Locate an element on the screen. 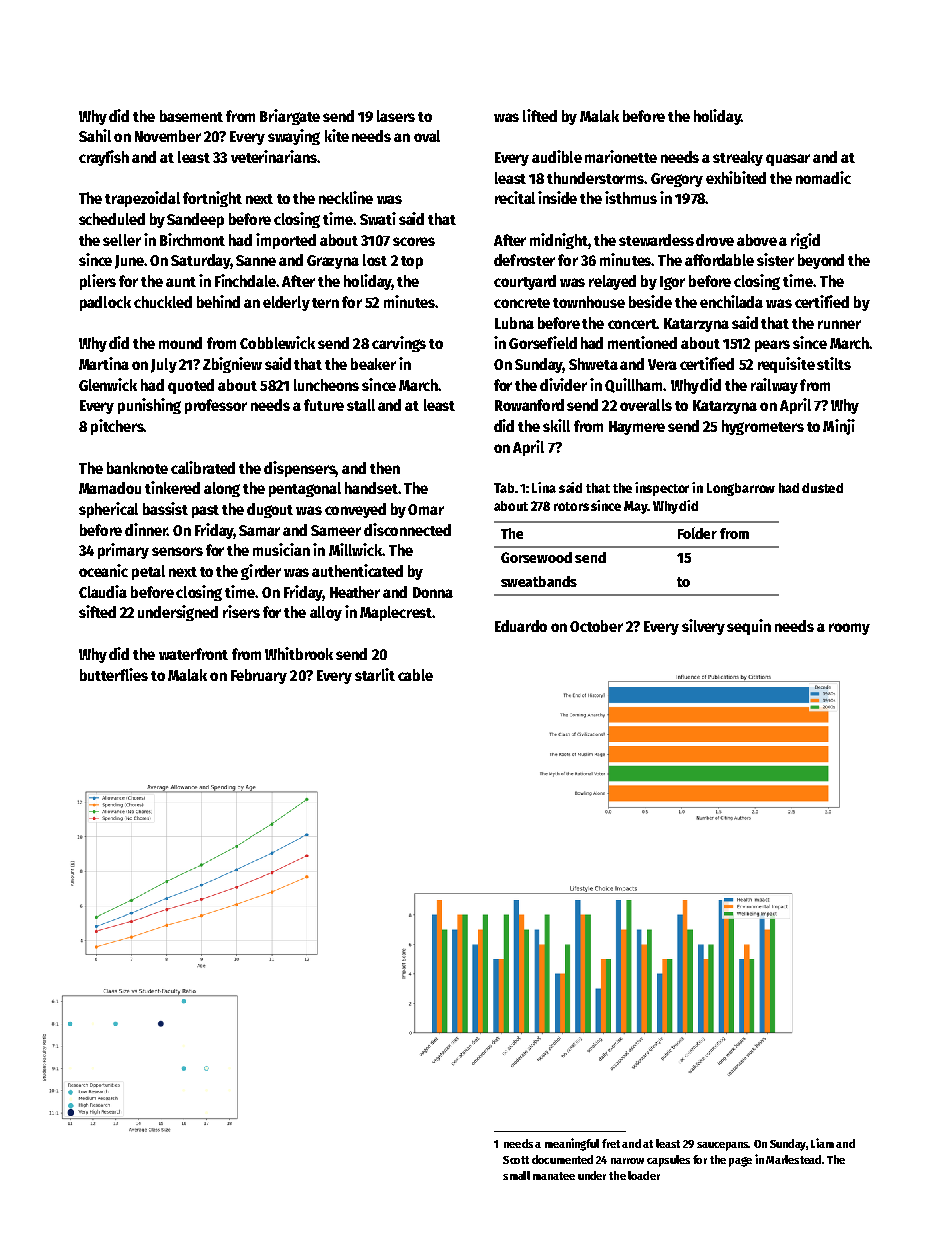 The image size is (952, 1233). Scott is located at coordinates (516, 1160).
